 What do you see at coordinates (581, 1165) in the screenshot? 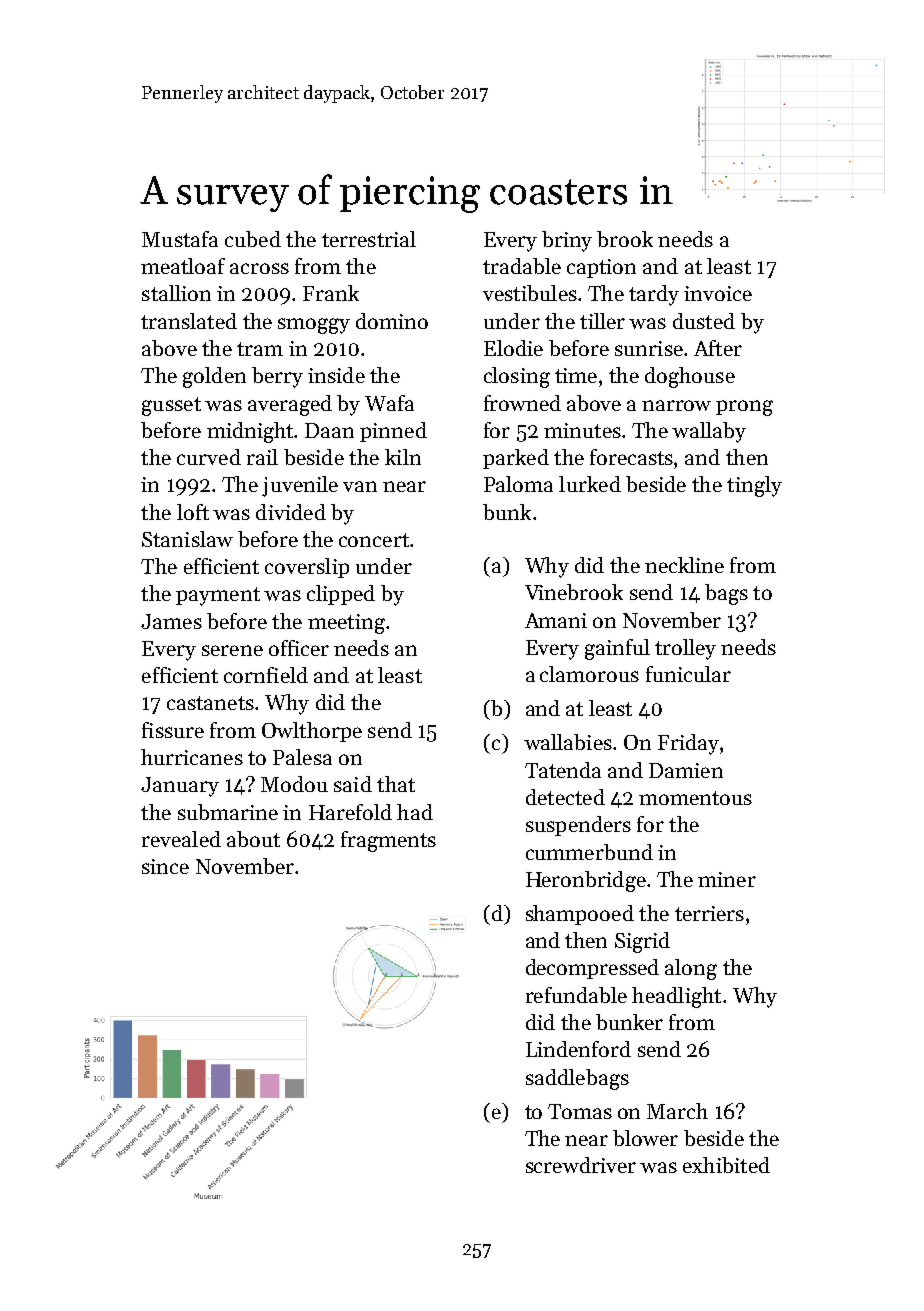
I see `screwdriver` at bounding box center [581, 1165].
